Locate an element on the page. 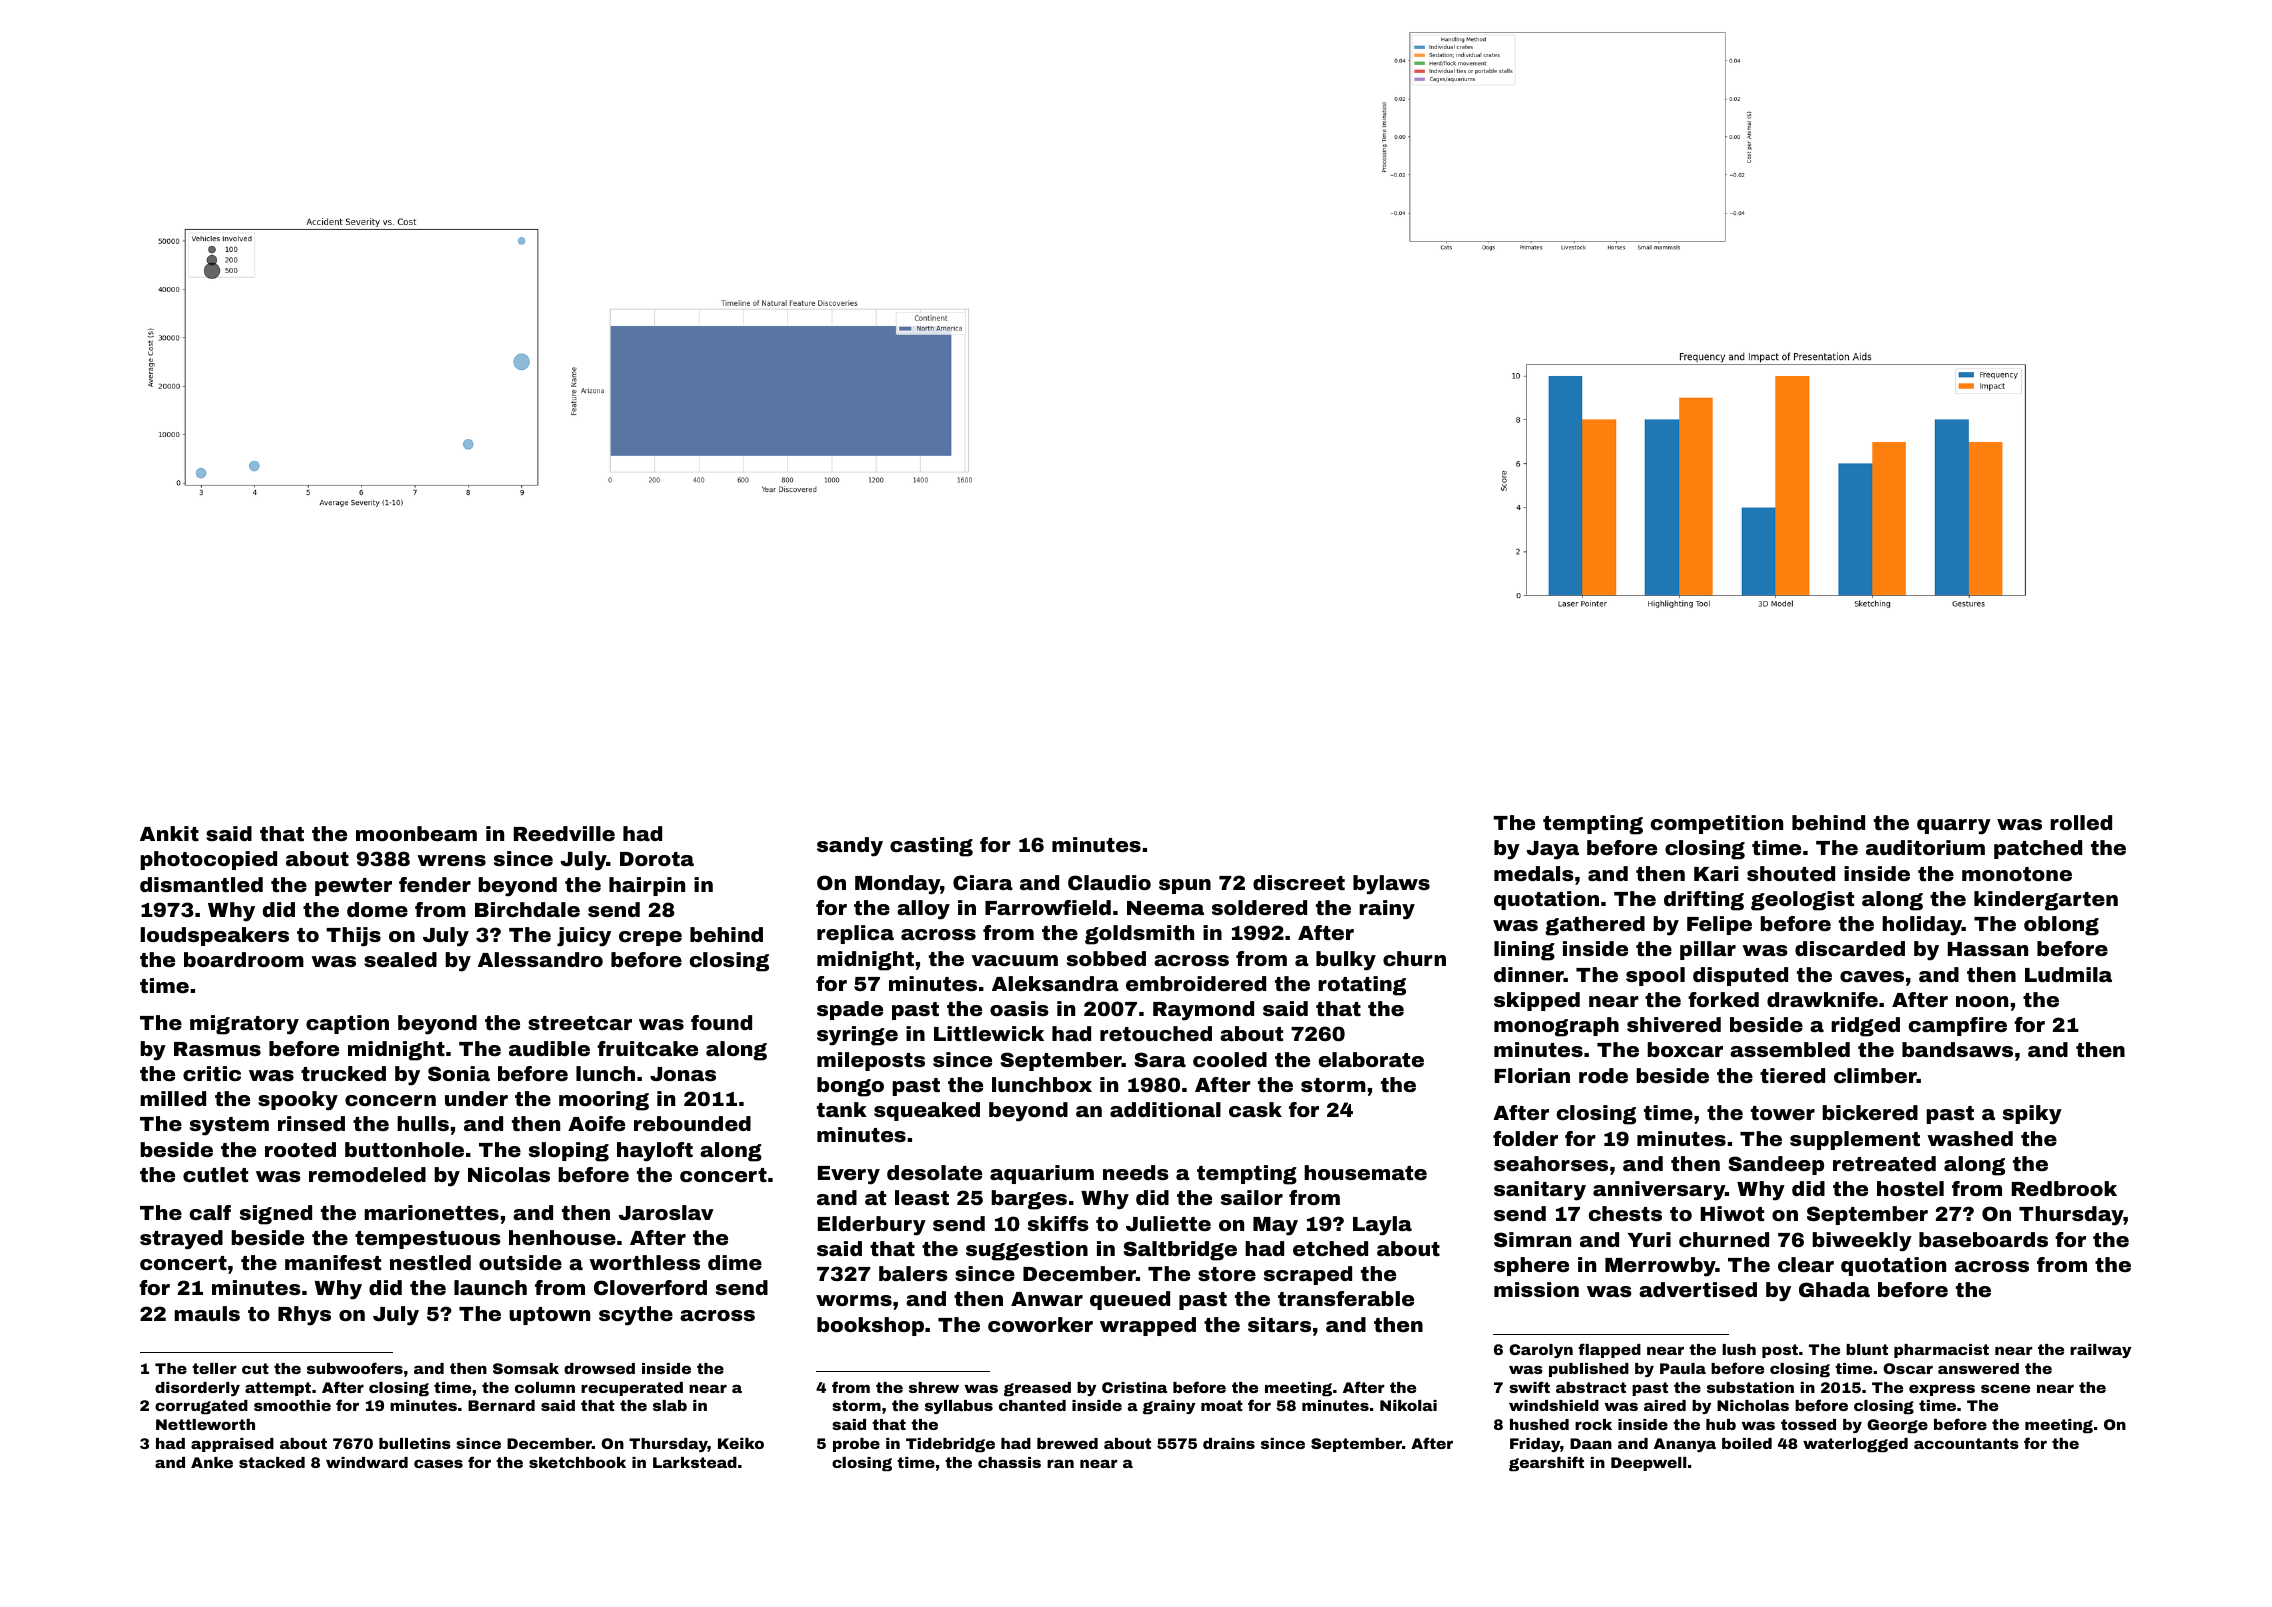  chassis is located at coordinates (1009, 1462).
